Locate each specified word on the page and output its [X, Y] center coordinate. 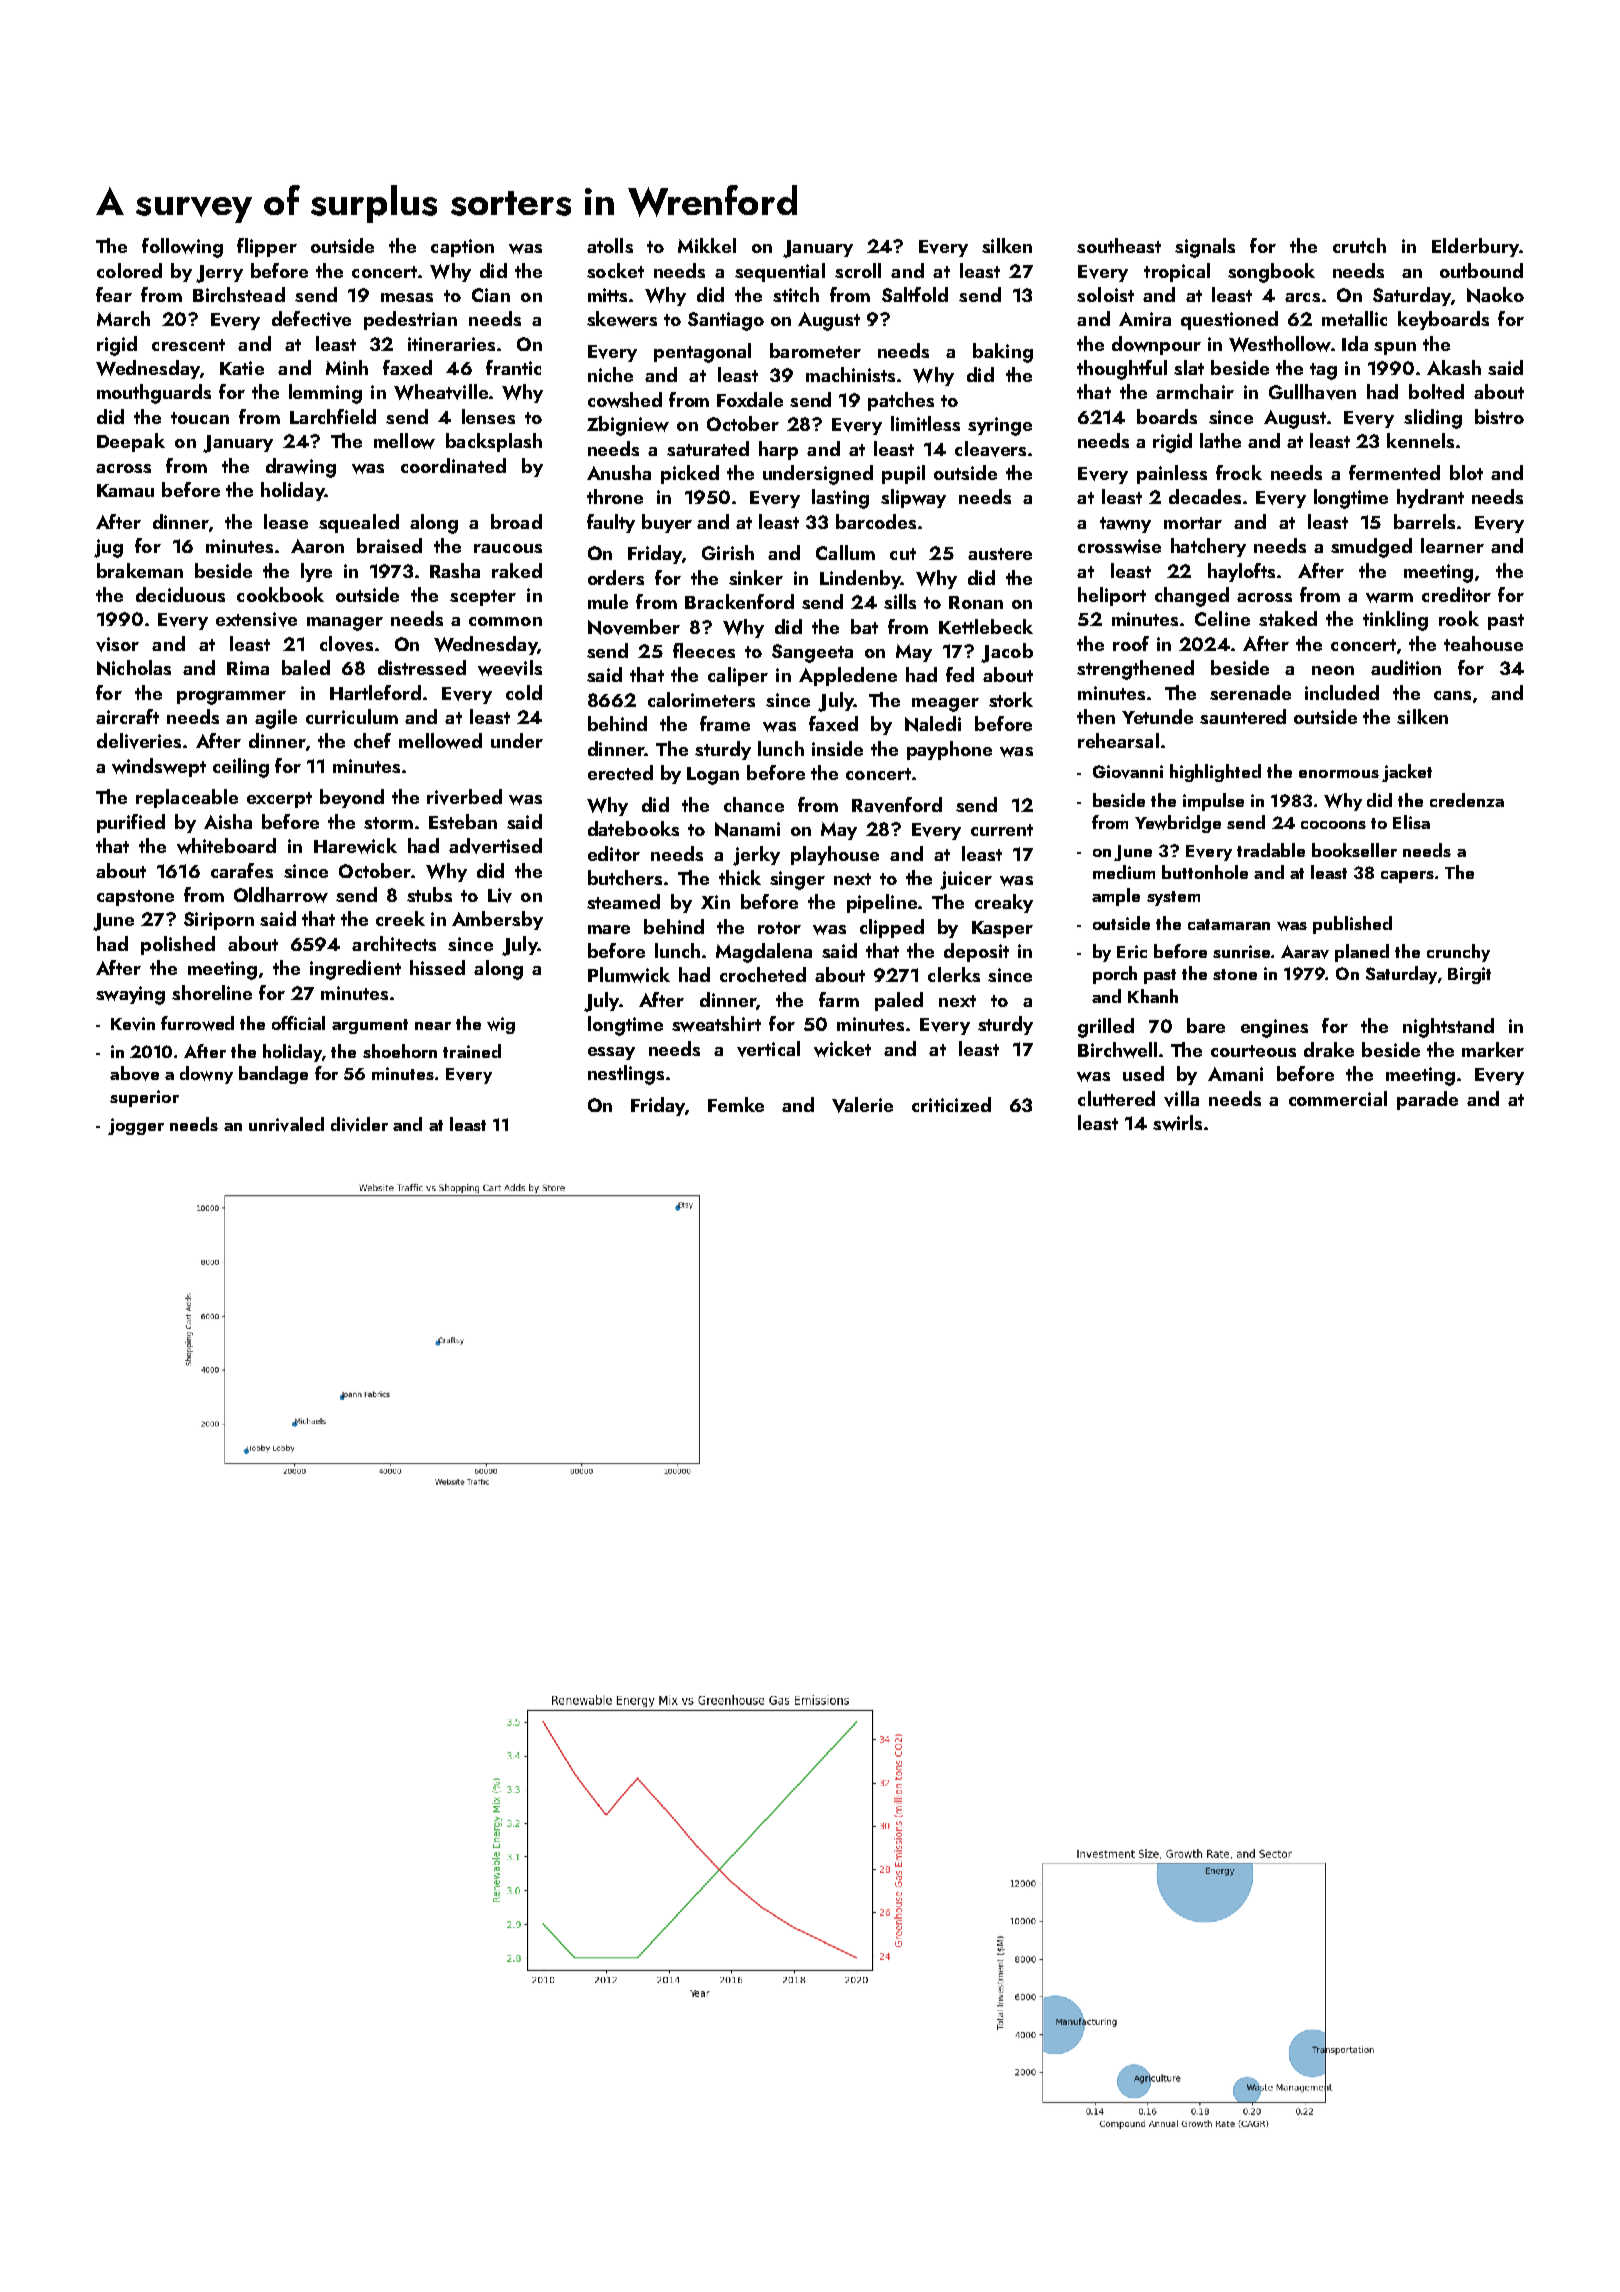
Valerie [862, 1105]
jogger [136, 1126]
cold [524, 692]
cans [1452, 695]
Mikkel [707, 245]
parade [1427, 1100]
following [182, 248]
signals [1205, 248]
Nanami [747, 829]
